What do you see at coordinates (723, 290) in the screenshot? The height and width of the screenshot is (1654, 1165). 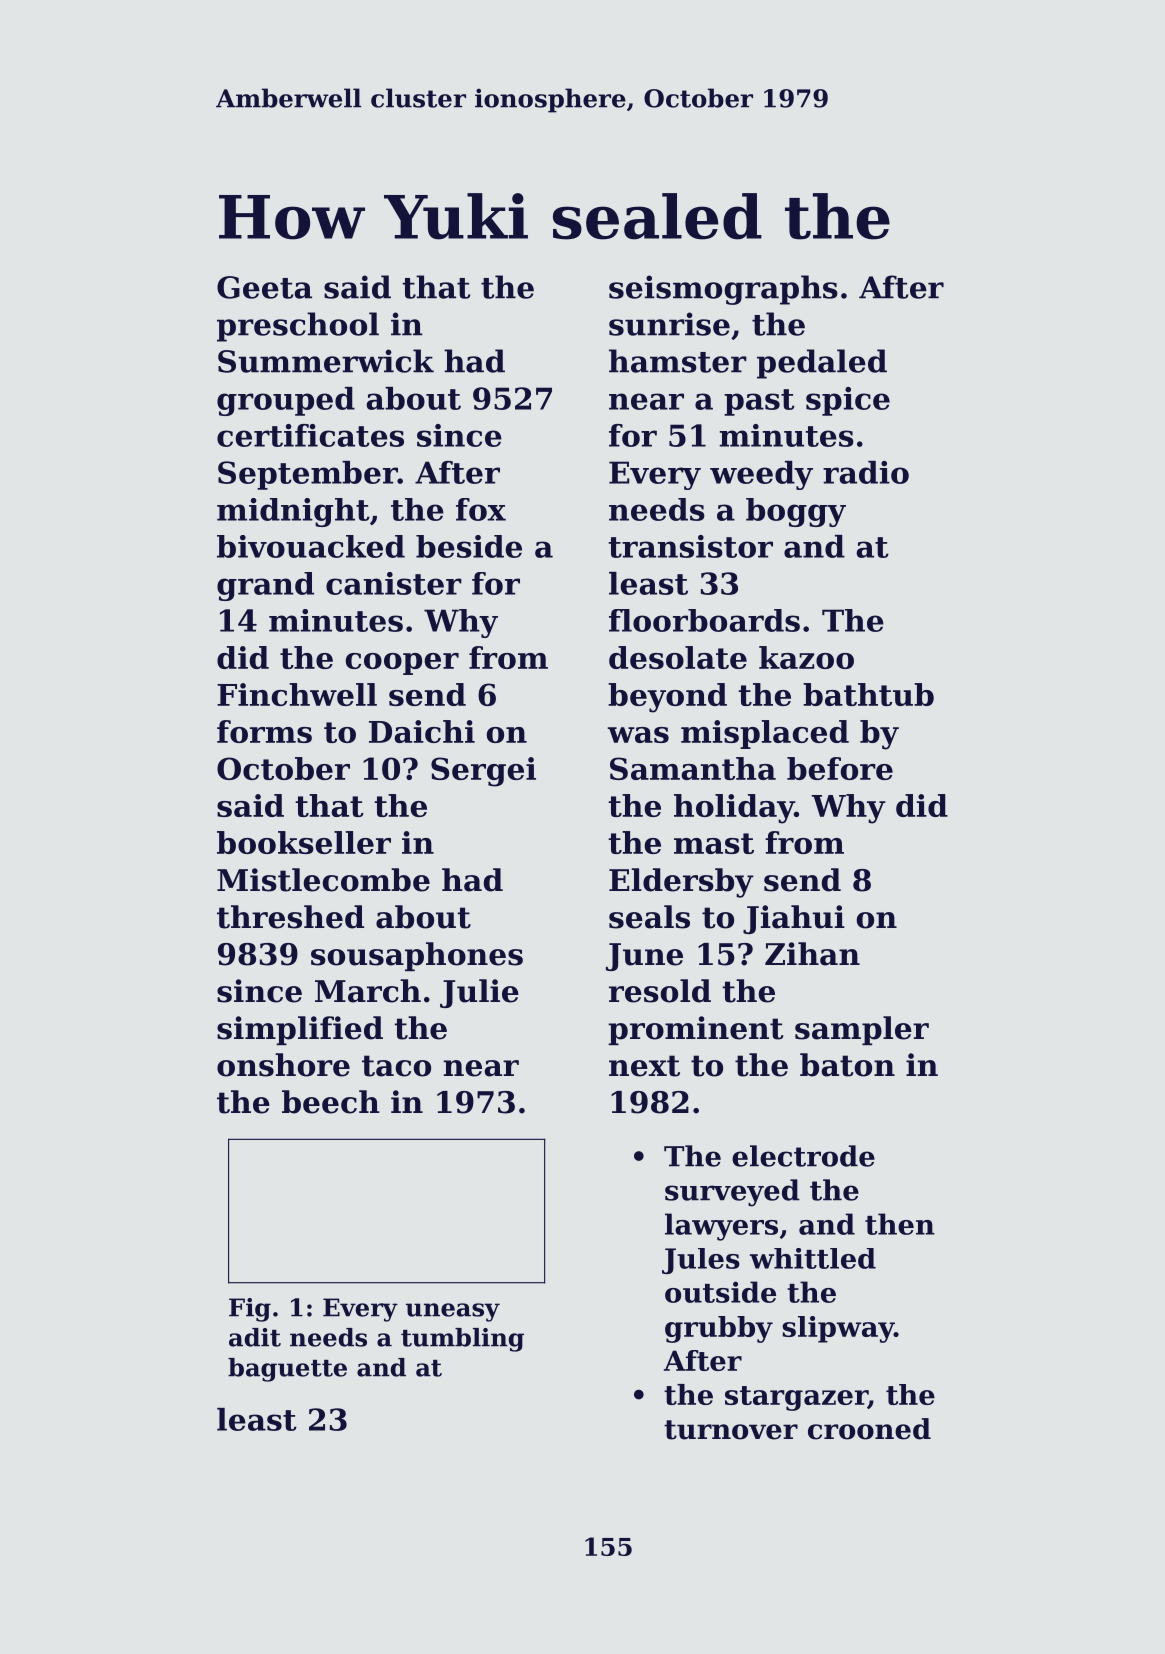 I see `seismographs` at bounding box center [723, 290].
